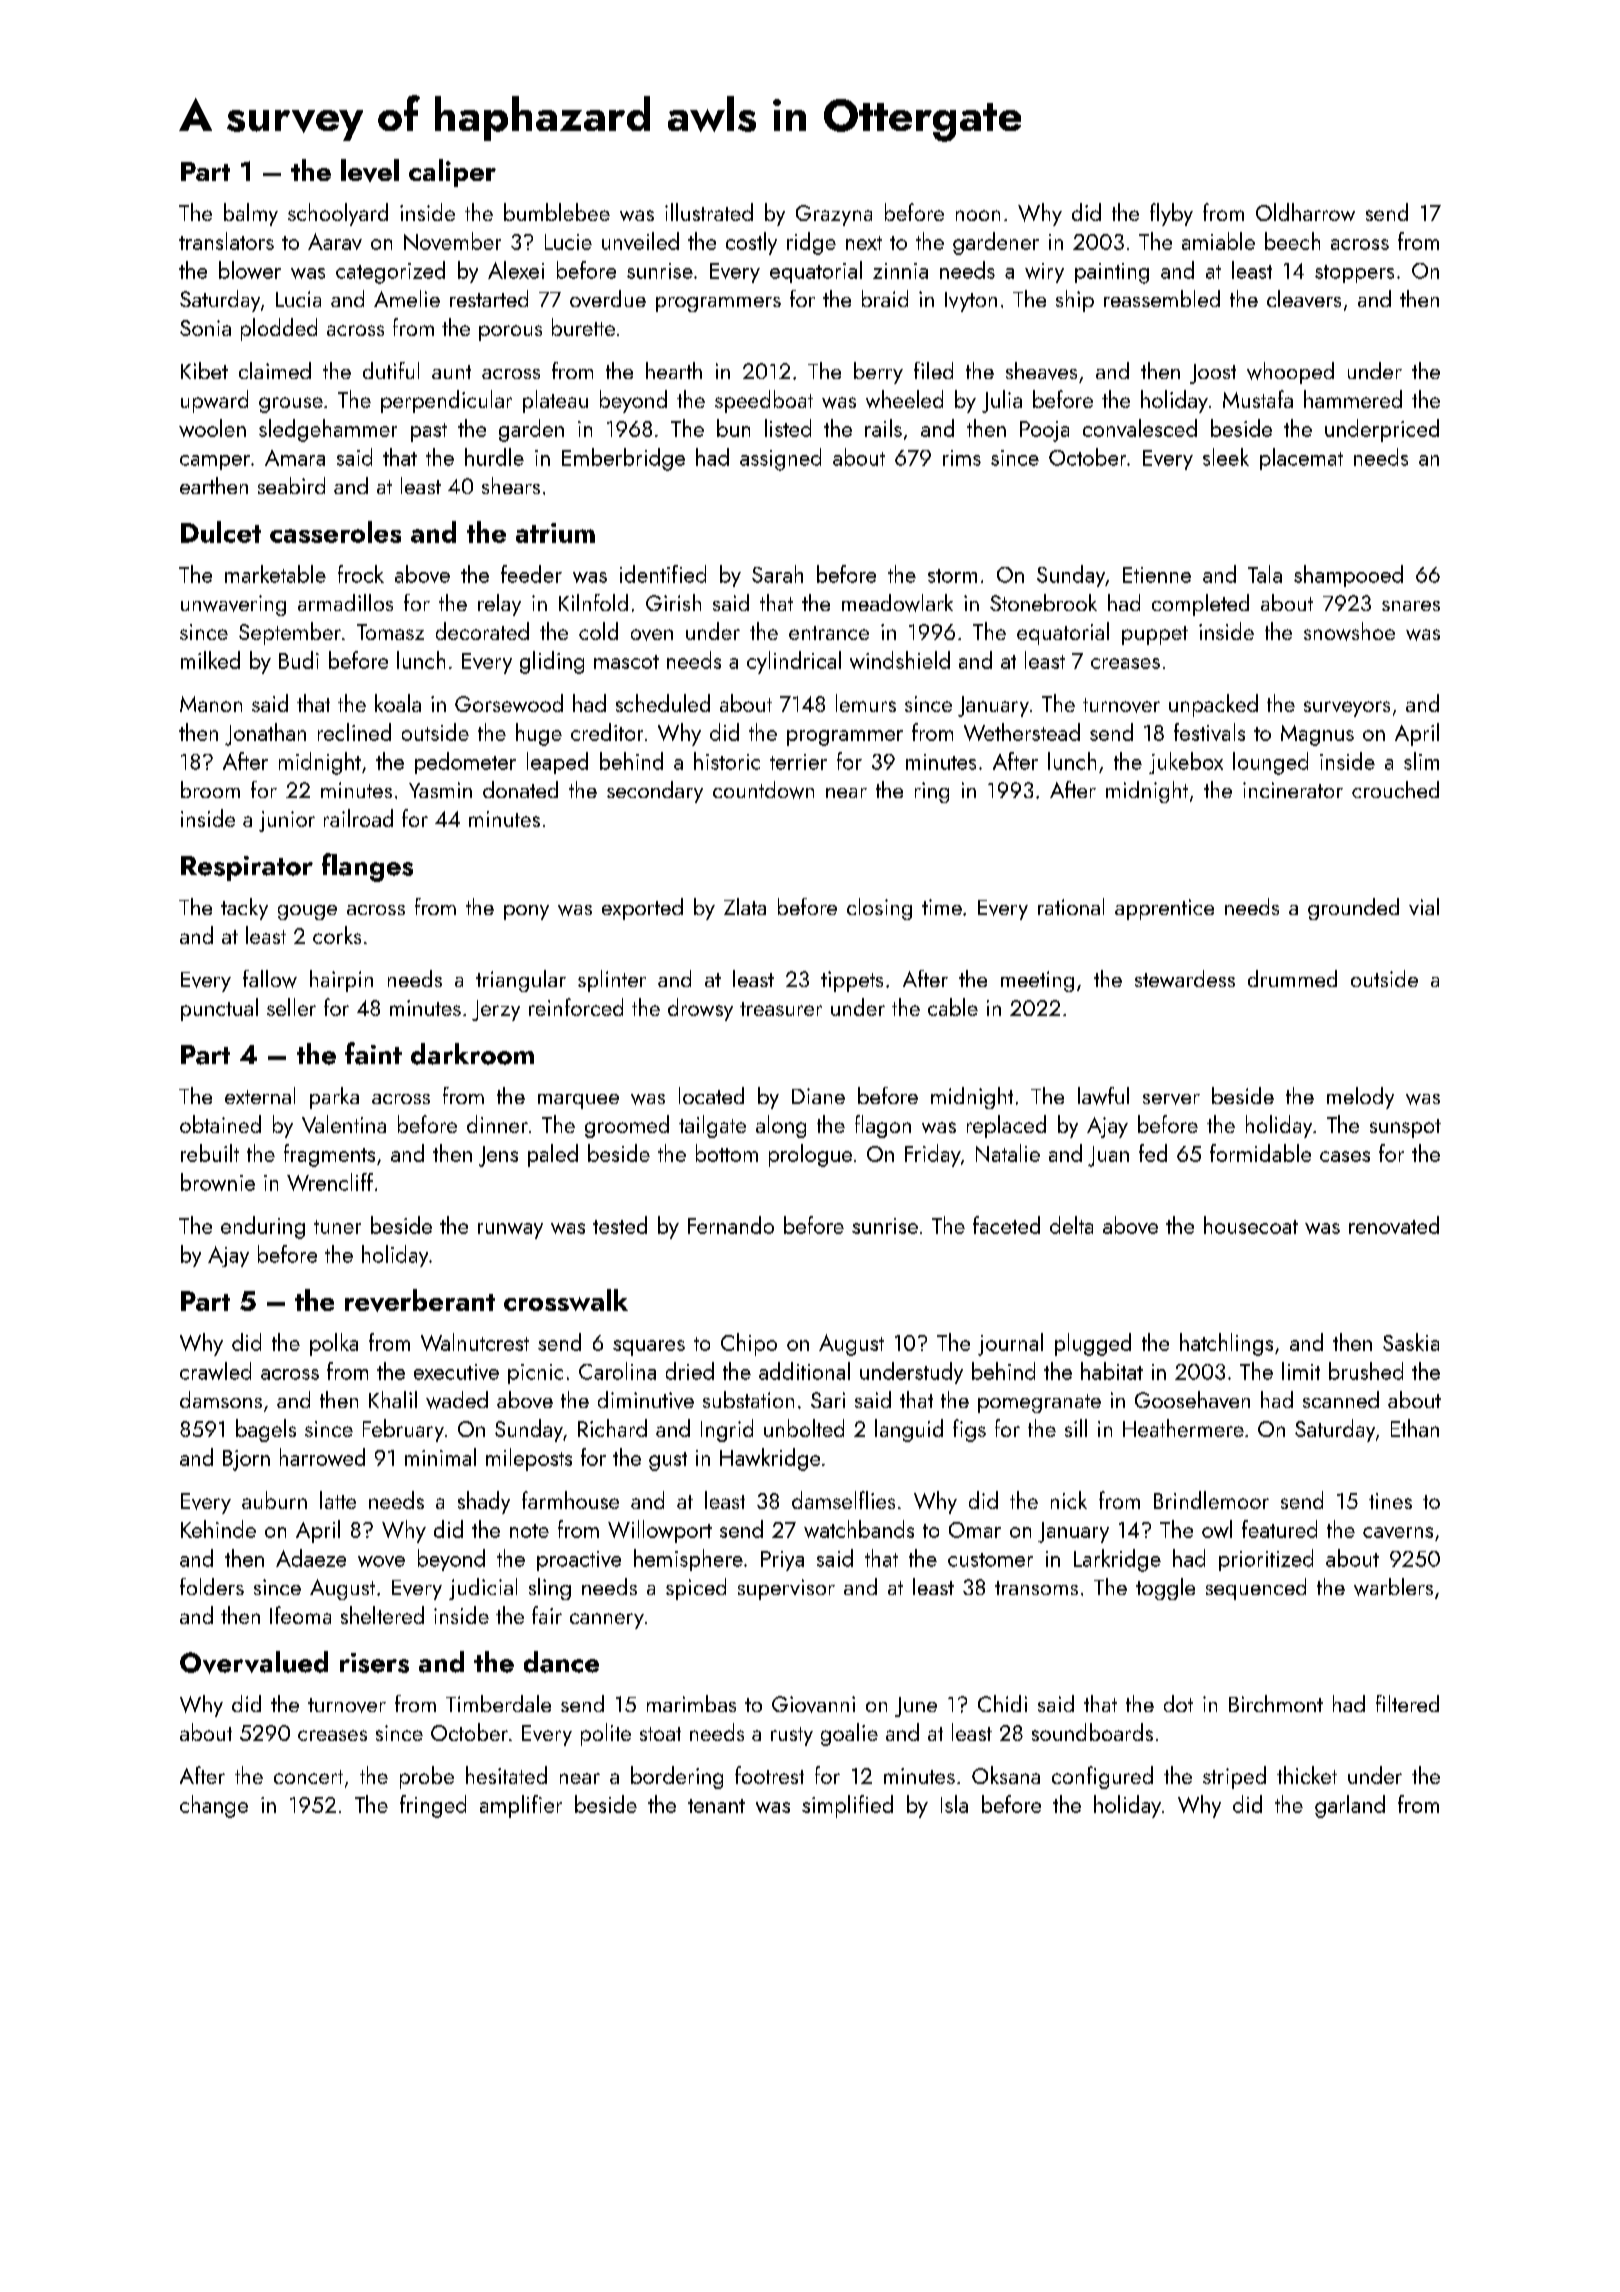 The image size is (1620, 2292). I want to click on replaced, so click(1006, 1126).
